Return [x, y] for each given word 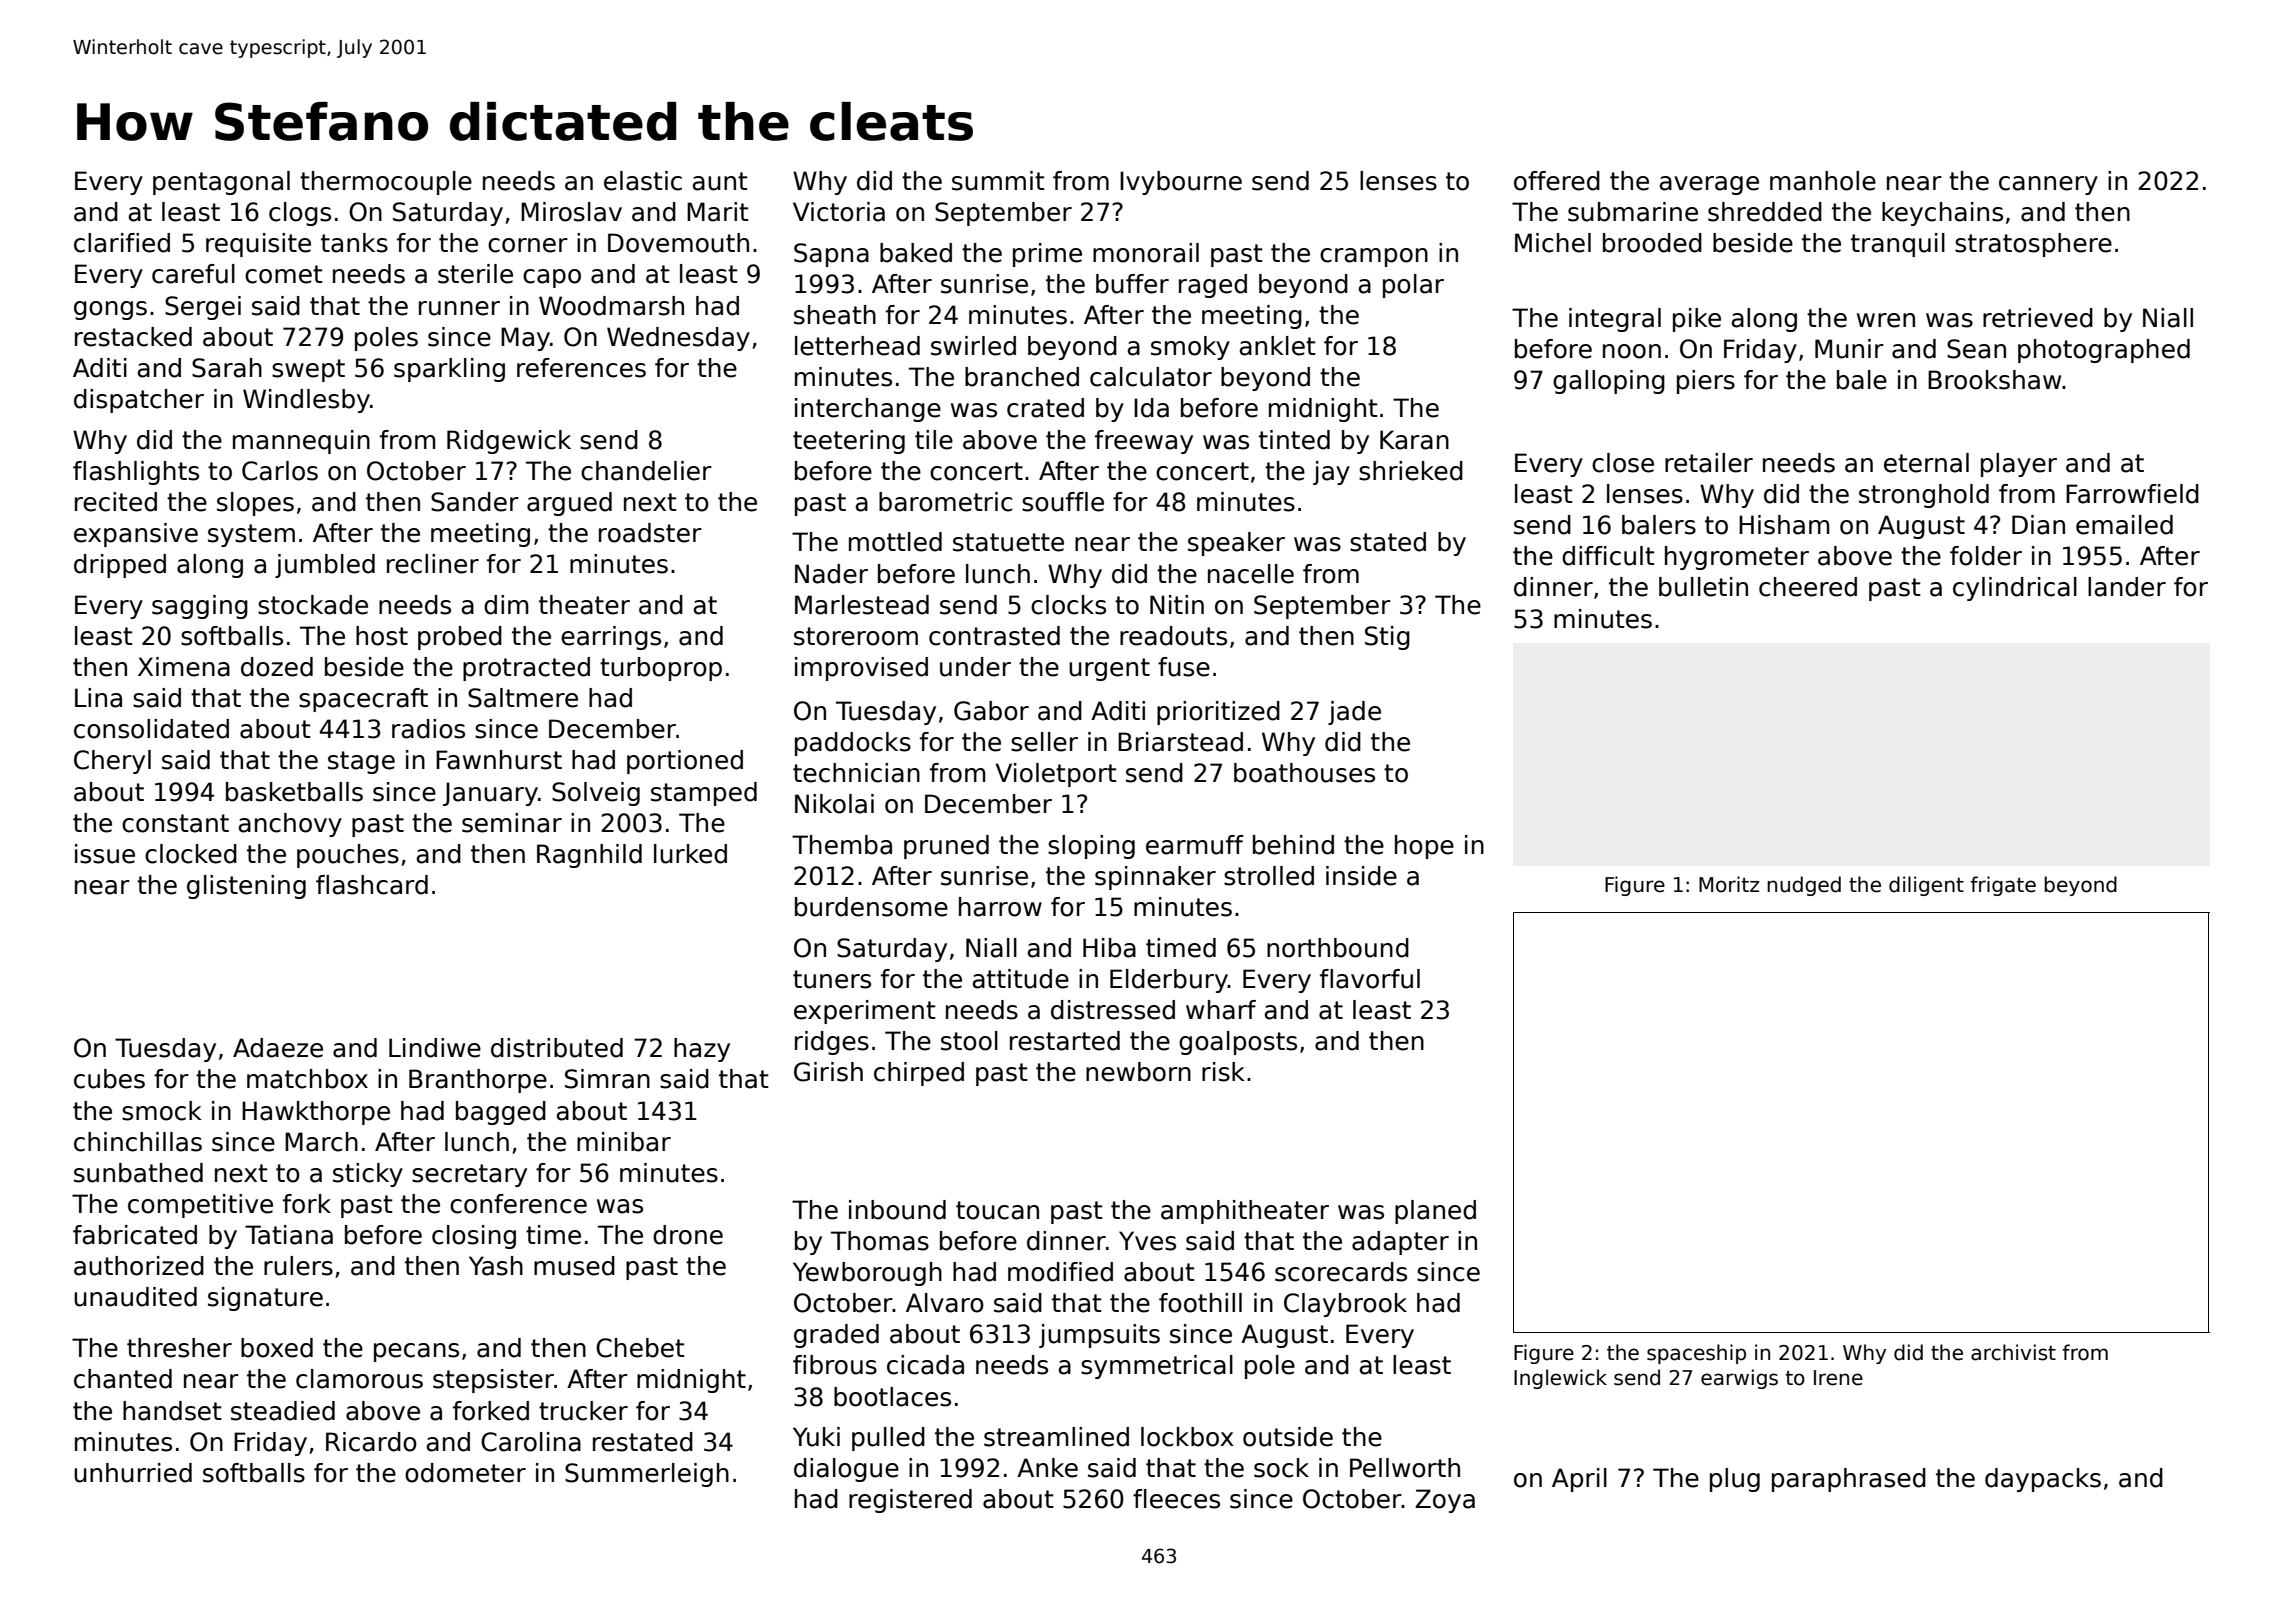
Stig [1387, 638]
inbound [897, 1210]
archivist [2013, 1352]
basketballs [294, 792]
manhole [1823, 181]
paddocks [853, 744]
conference [518, 1204]
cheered [1808, 587]
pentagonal [221, 183]
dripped [120, 566]
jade [1354, 713]
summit [998, 181]
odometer [465, 1473]
